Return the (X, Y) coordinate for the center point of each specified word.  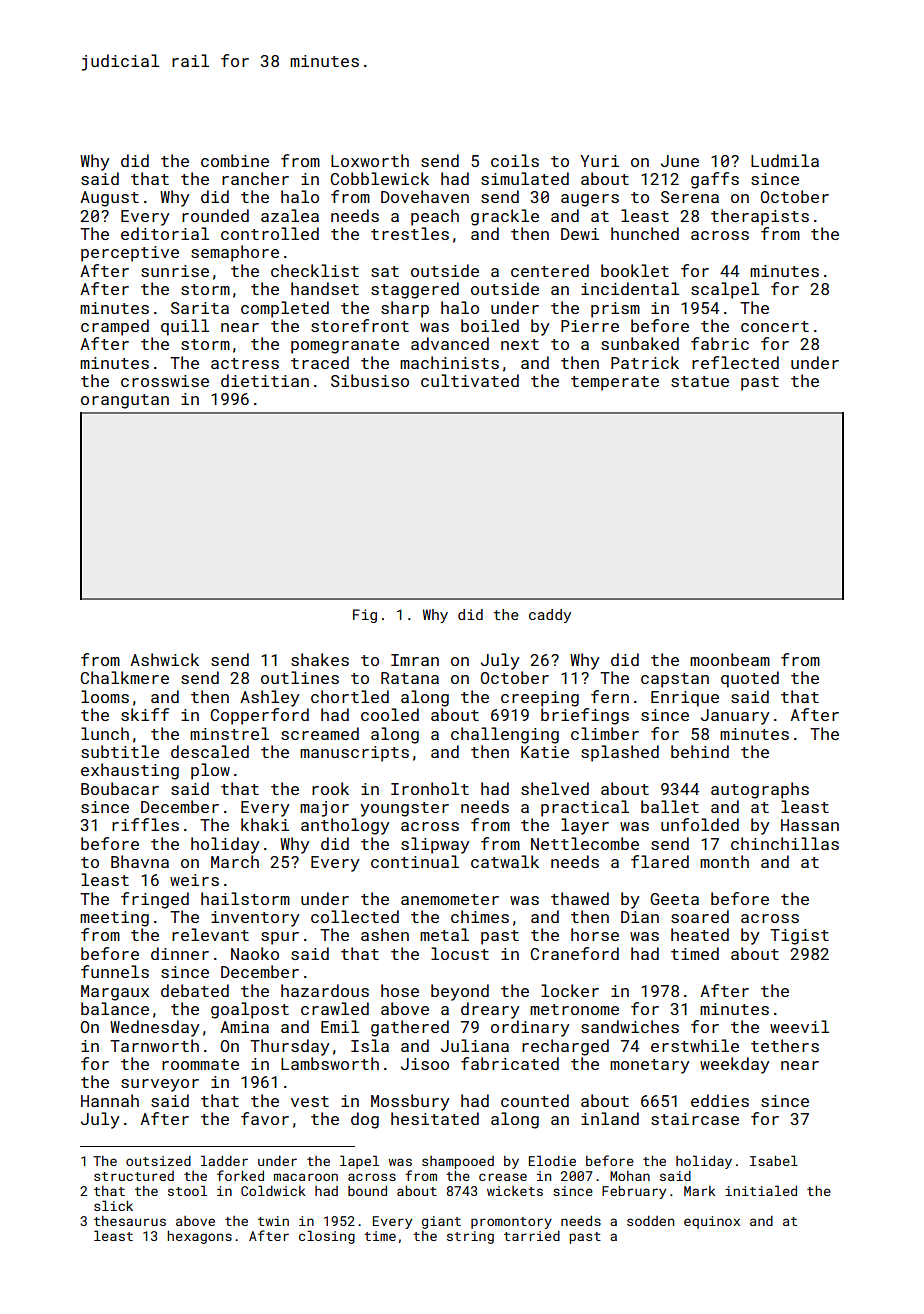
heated (700, 934)
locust (460, 953)
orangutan (125, 401)
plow (210, 771)
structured (134, 1176)
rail (190, 60)
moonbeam (730, 659)
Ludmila (785, 160)
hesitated (435, 1118)
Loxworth (370, 160)
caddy (550, 616)
